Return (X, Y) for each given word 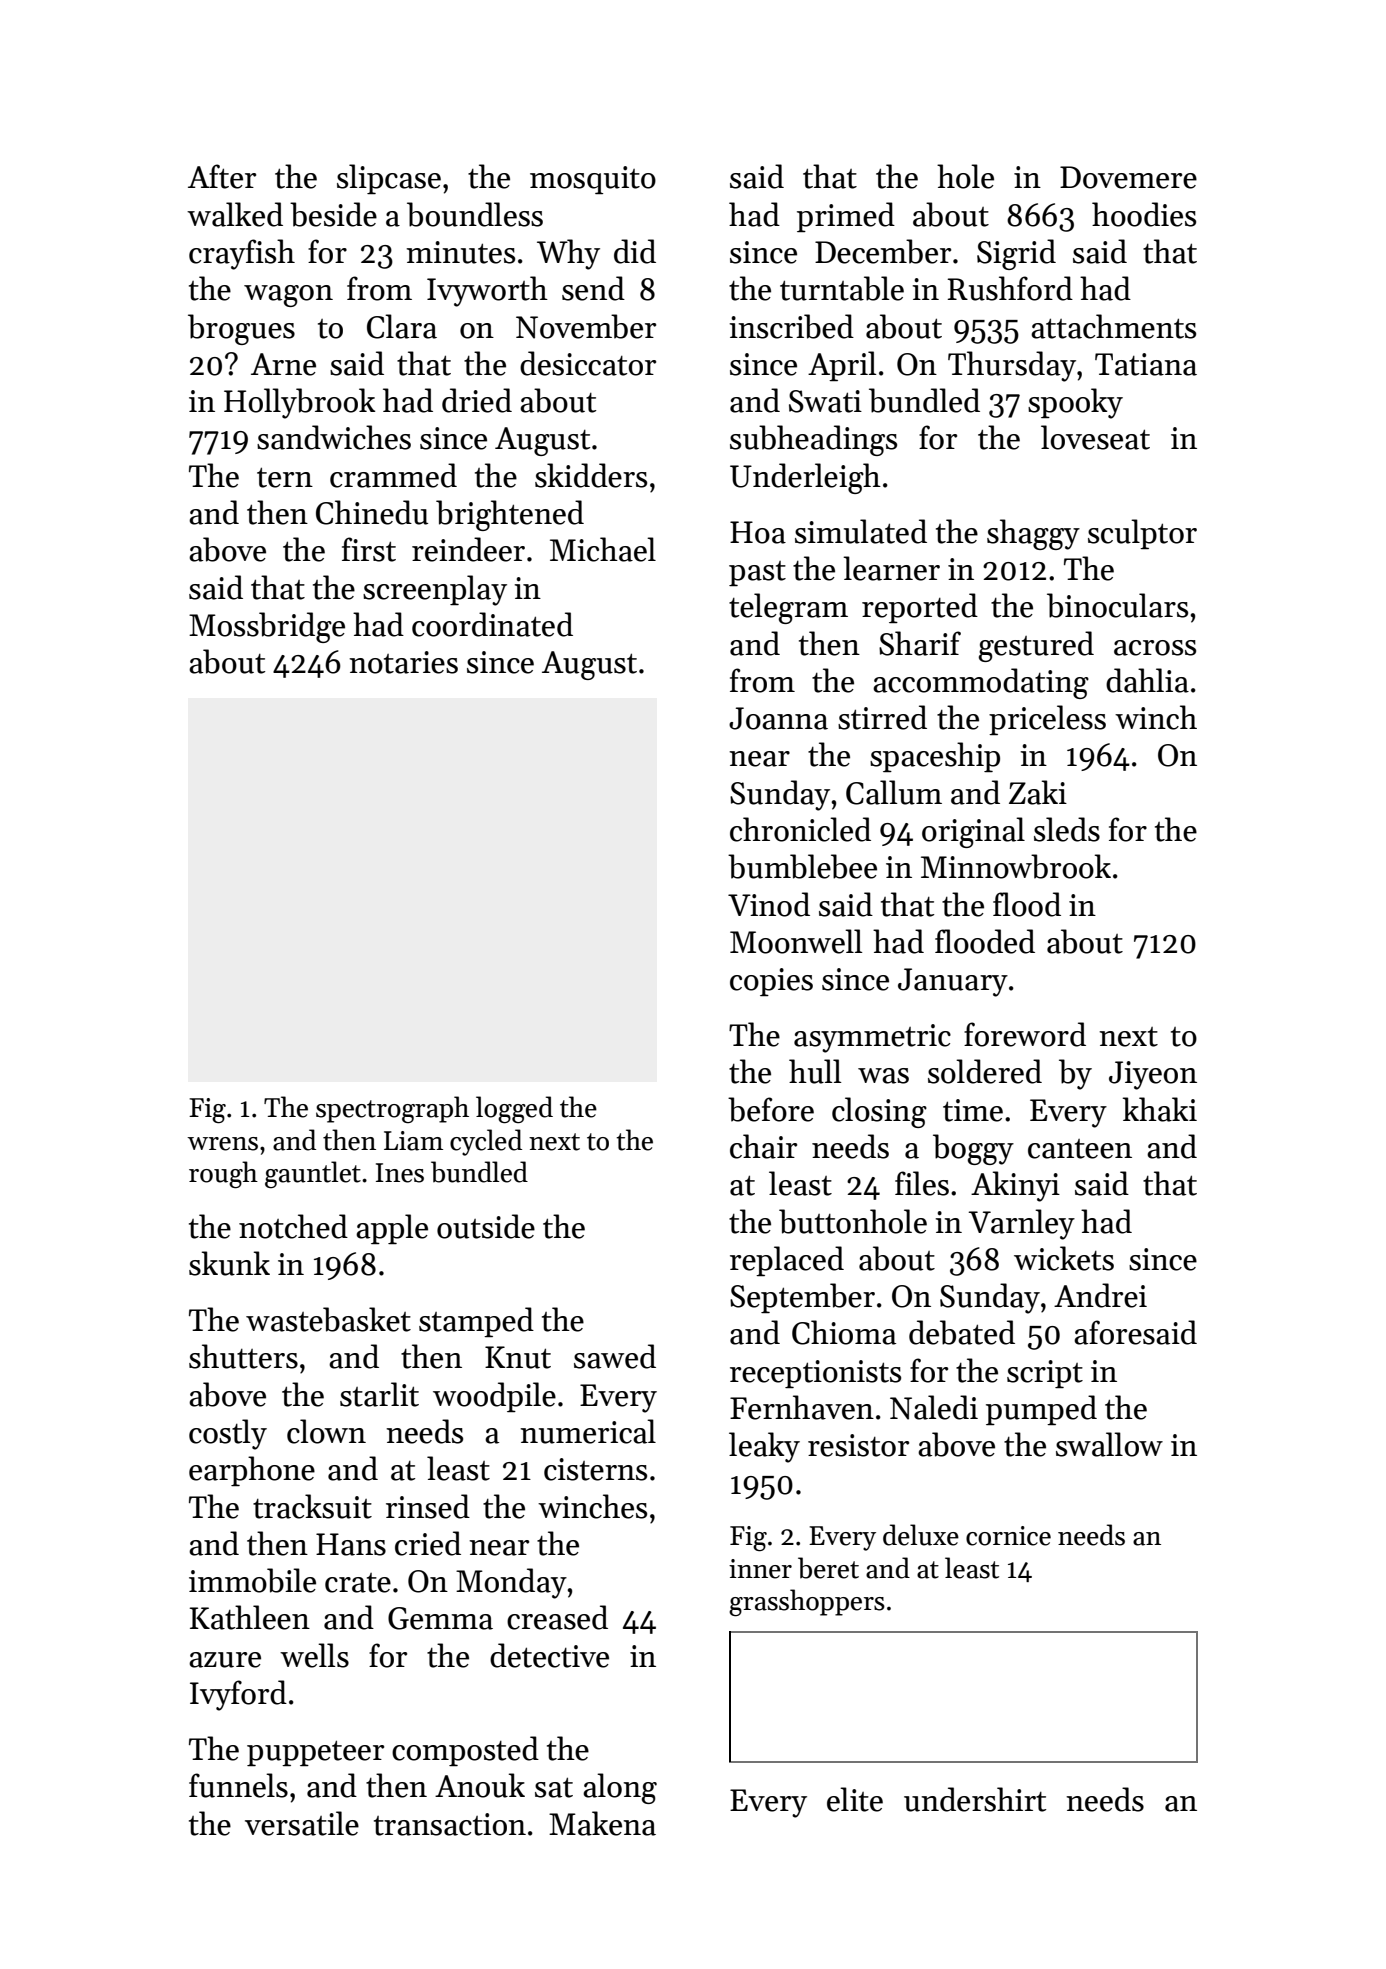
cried (428, 1543)
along (620, 1788)
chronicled (800, 829)
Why (568, 254)
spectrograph (392, 1109)
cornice (1008, 1536)
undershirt (975, 1799)
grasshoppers (807, 1603)
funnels (238, 1785)
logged (514, 1110)
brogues (241, 329)
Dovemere (1128, 177)
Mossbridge (267, 627)
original (973, 832)
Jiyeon (1153, 1075)
